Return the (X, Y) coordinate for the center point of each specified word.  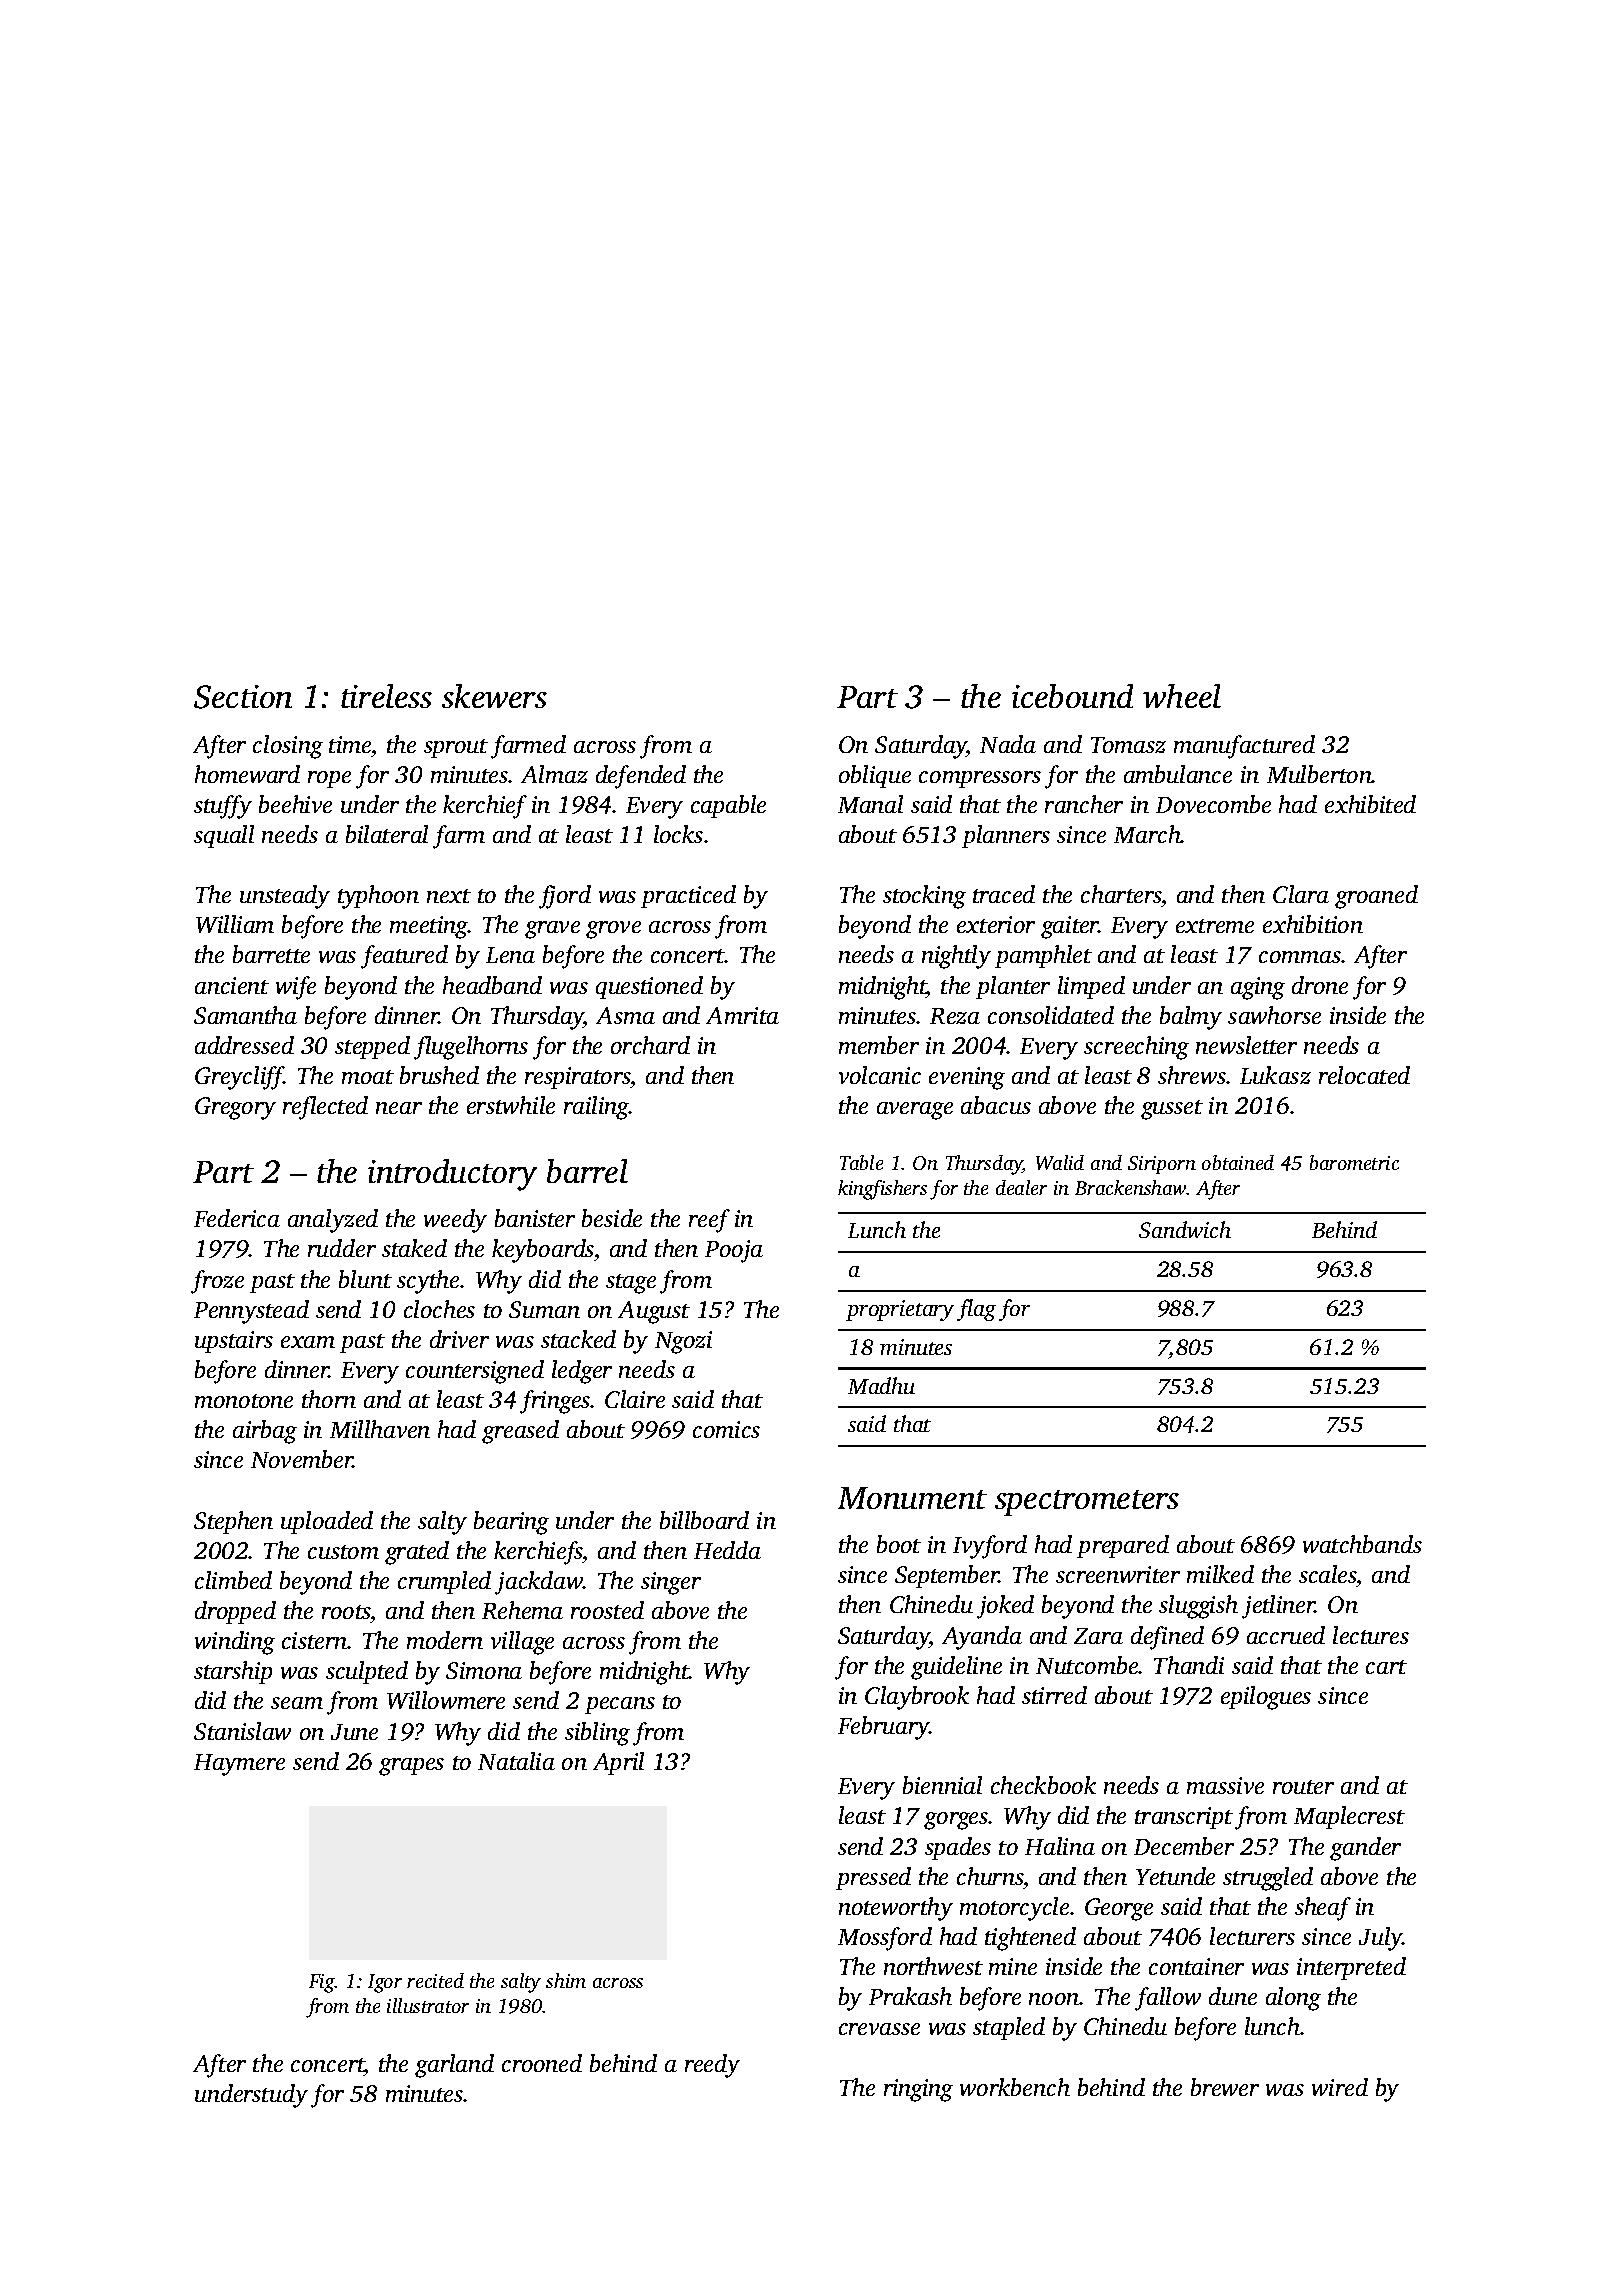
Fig (322, 1983)
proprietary (900, 1310)
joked (1005, 1607)
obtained (1238, 1162)
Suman (544, 1309)
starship (233, 1672)
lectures (1371, 1635)
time (350, 744)
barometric (1354, 1162)
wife (296, 988)
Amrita (742, 1015)
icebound (1072, 696)
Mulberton (1319, 774)
